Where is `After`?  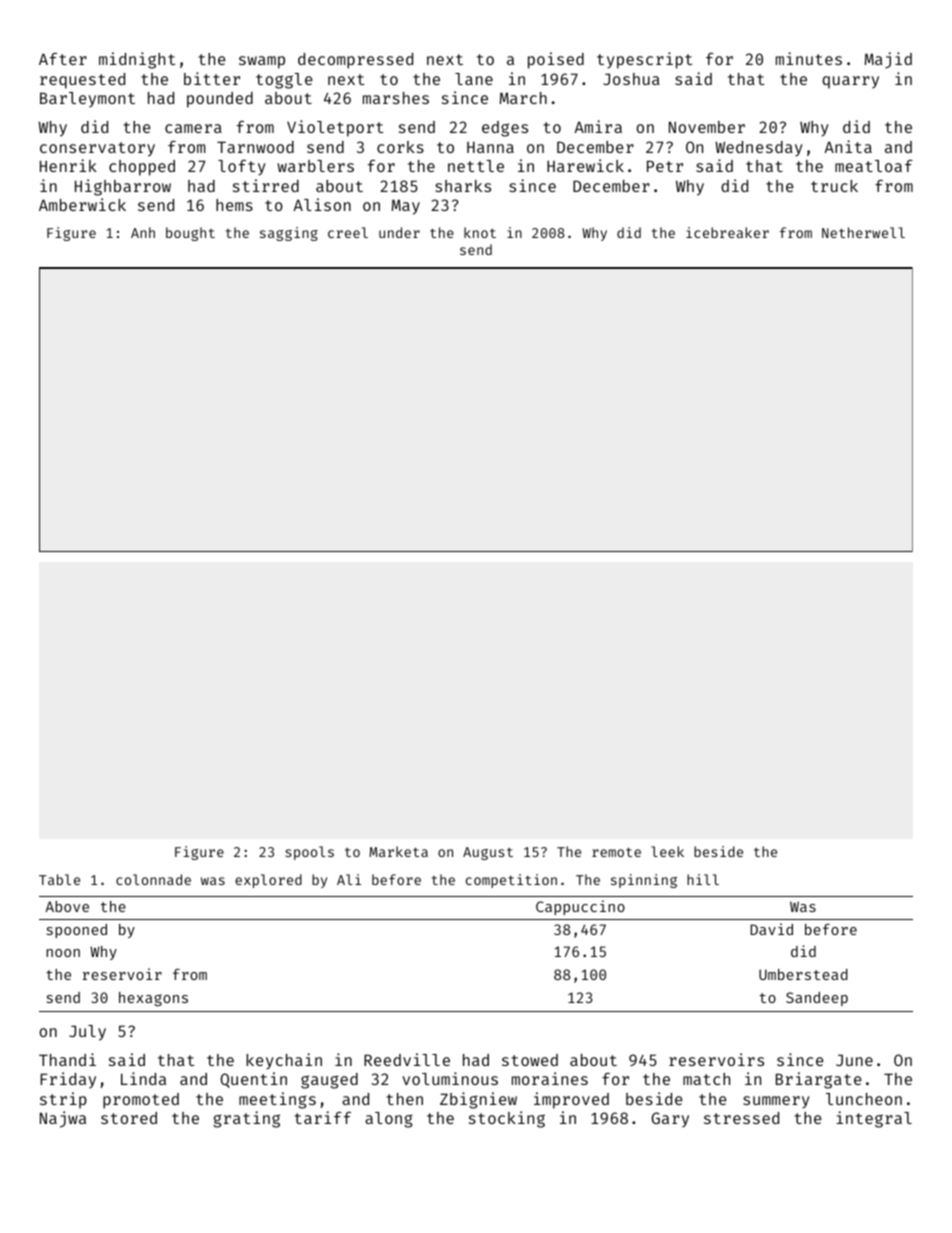 After is located at coordinates (63, 59).
